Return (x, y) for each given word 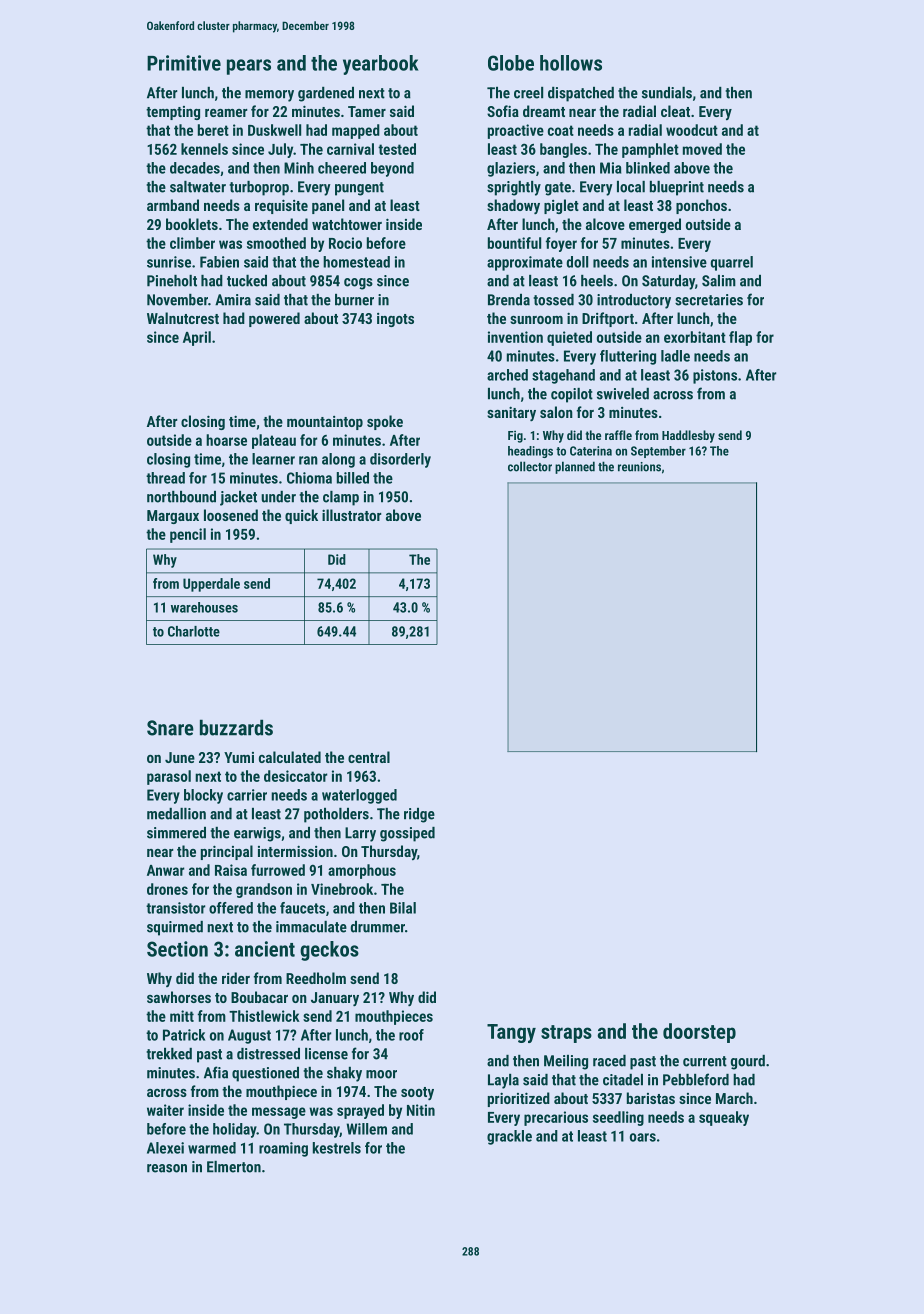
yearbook (381, 65)
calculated (290, 757)
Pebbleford (696, 1079)
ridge (419, 815)
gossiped (407, 834)
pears (249, 67)
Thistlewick (264, 1016)
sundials (667, 93)
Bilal (403, 908)
